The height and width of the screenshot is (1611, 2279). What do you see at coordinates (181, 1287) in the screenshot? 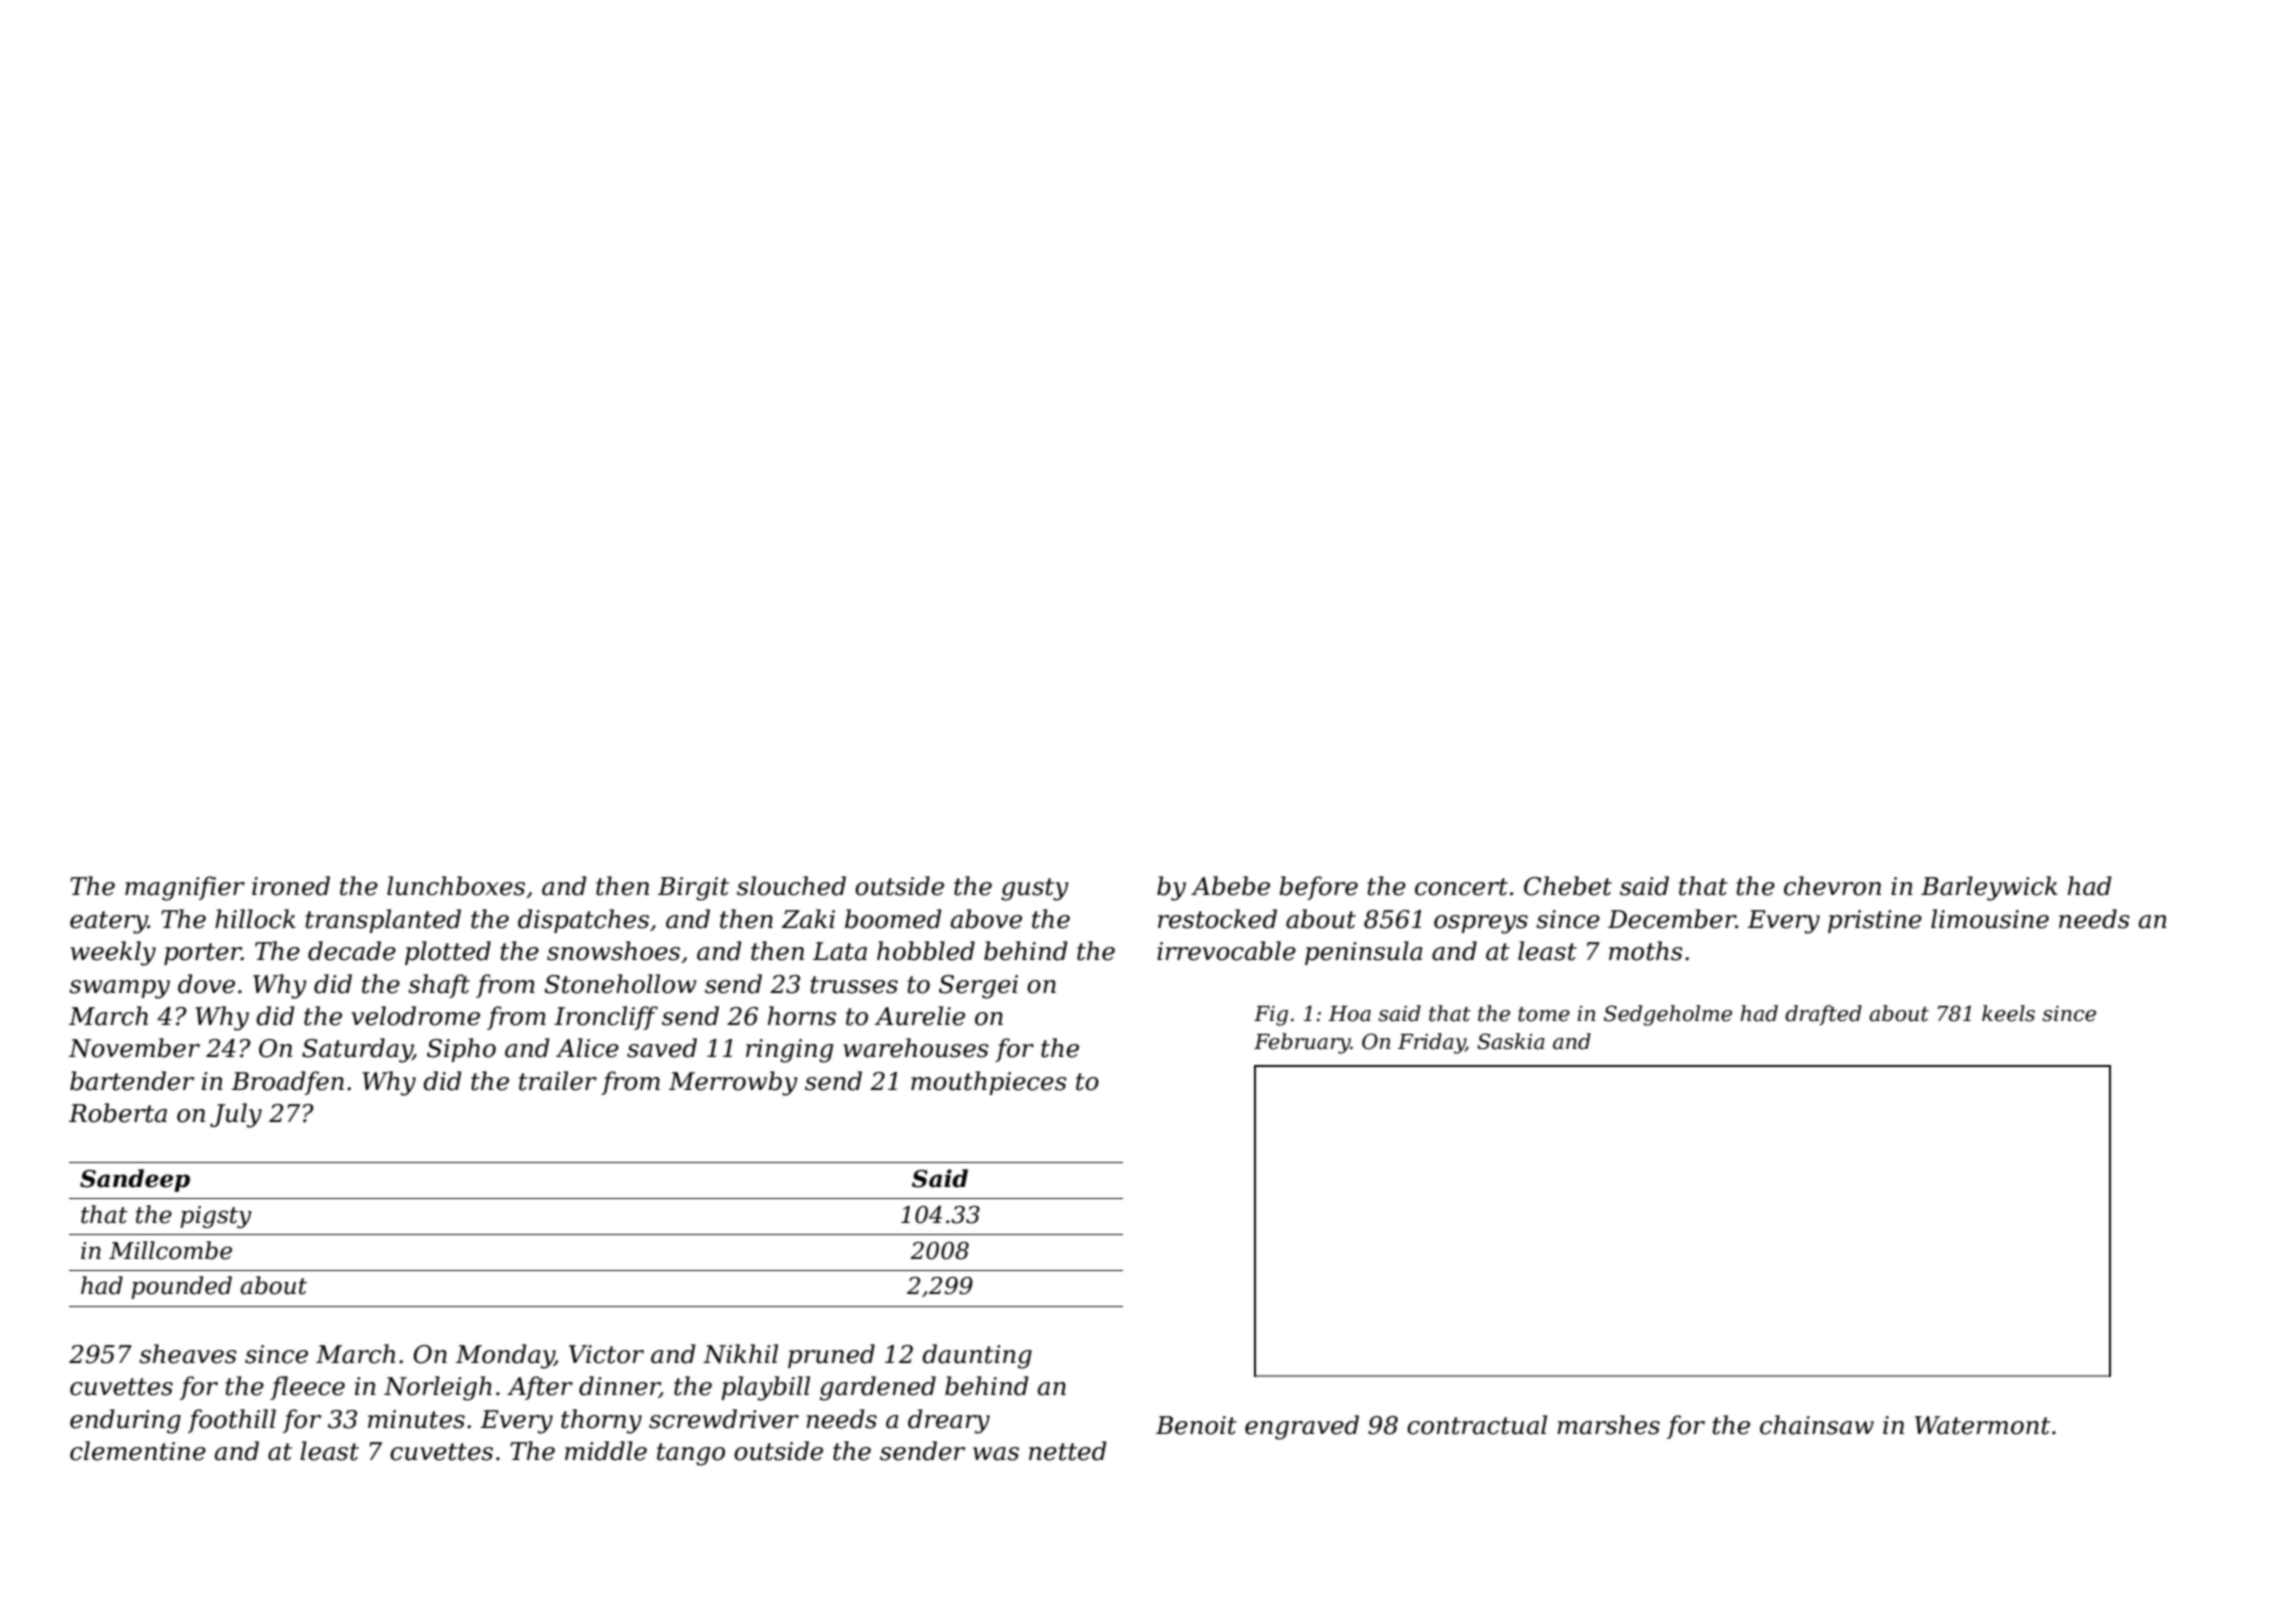
I see `pounded` at bounding box center [181, 1287].
